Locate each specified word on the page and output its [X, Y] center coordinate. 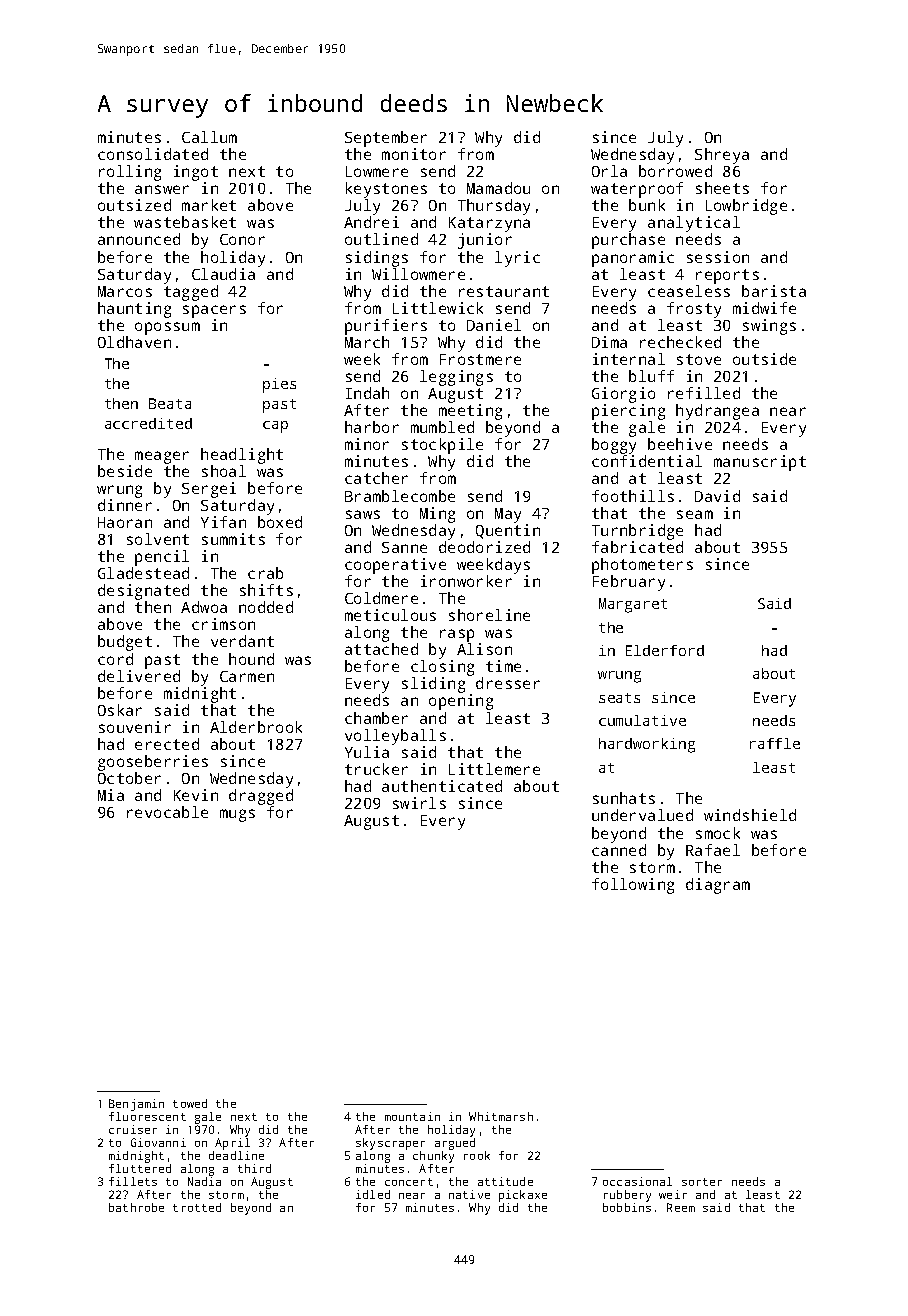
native [469, 1194]
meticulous [390, 615]
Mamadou [498, 188]
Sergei [209, 490]
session [718, 257]
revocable [167, 812]
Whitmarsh [501, 1116]
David [717, 496]
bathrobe [136, 1207]
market [209, 205]
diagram [718, 886]
